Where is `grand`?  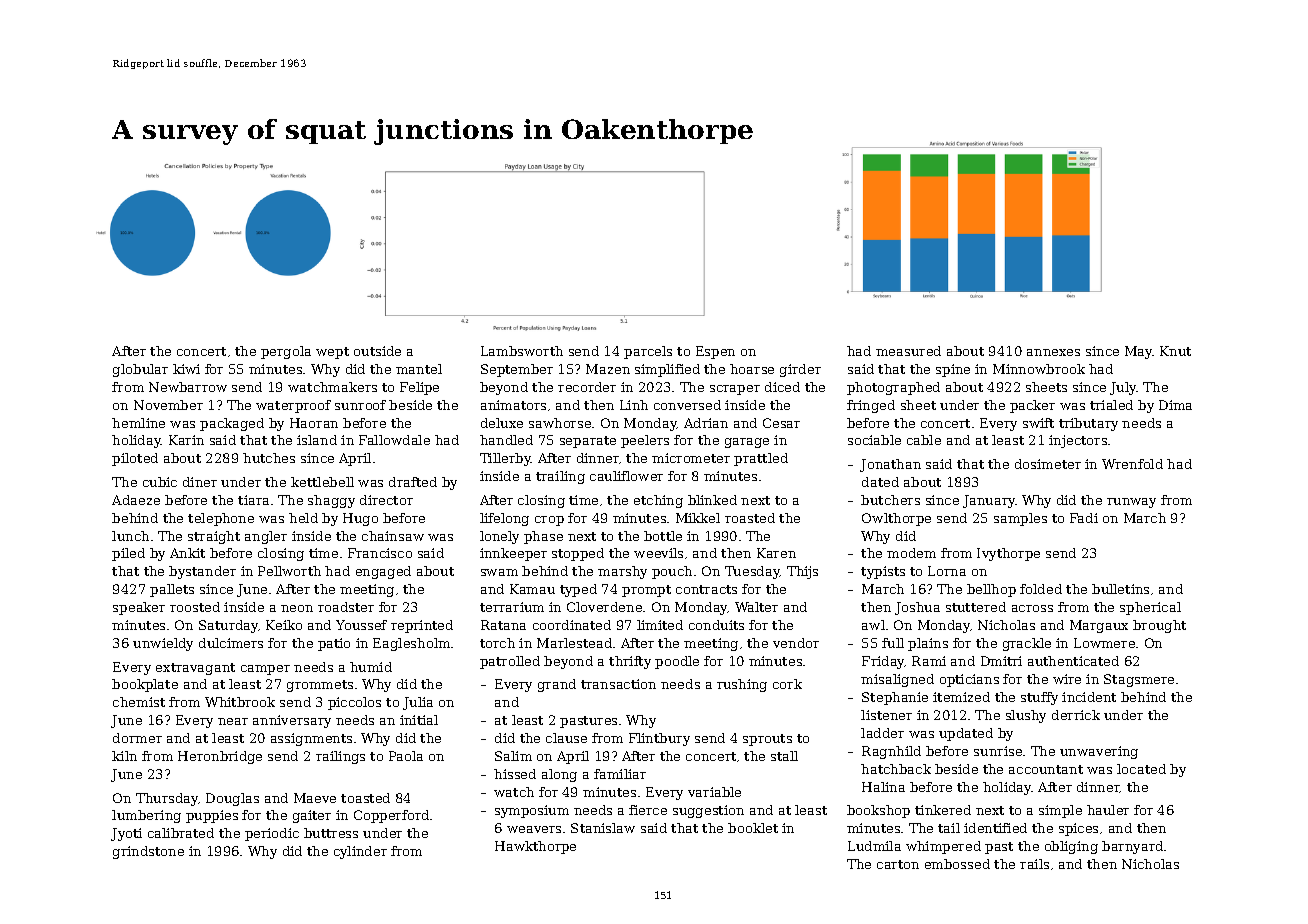 grand is located at coordinates (557, 685).
